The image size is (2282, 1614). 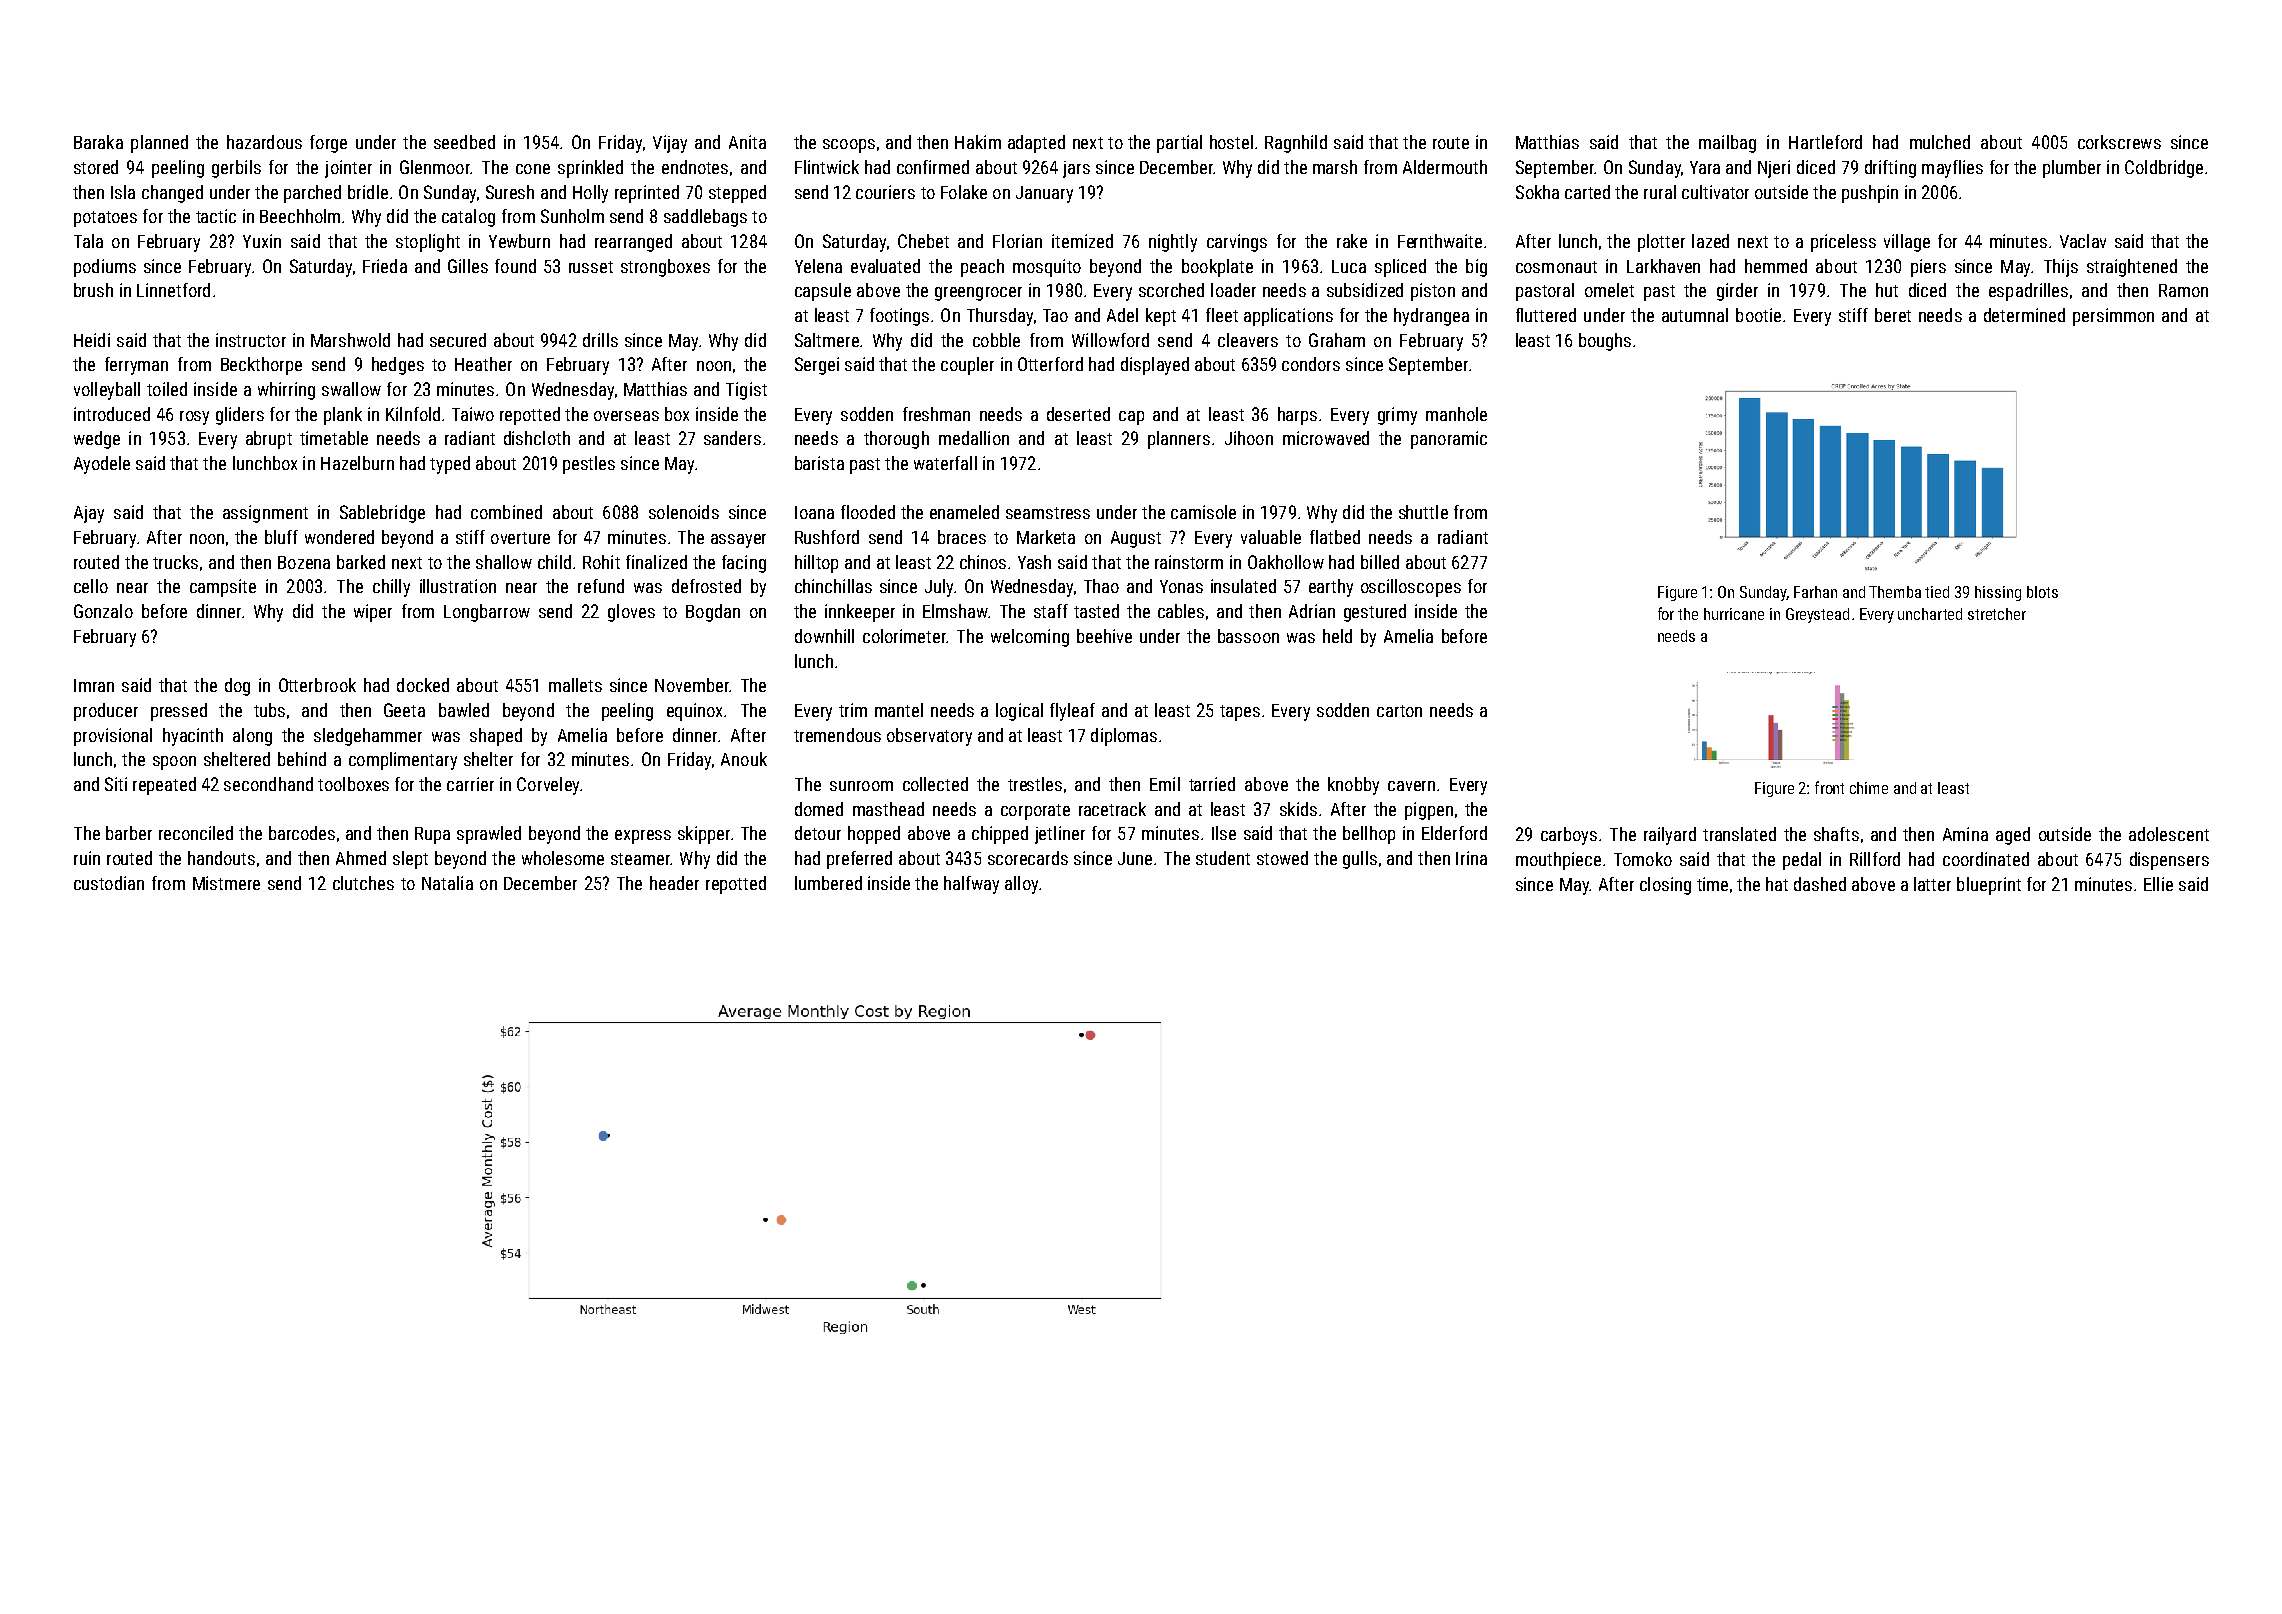 What do you see at coordinates (1203, 512) in the screenshot?
I see `camisole` at bounding box center [1203, 512].
